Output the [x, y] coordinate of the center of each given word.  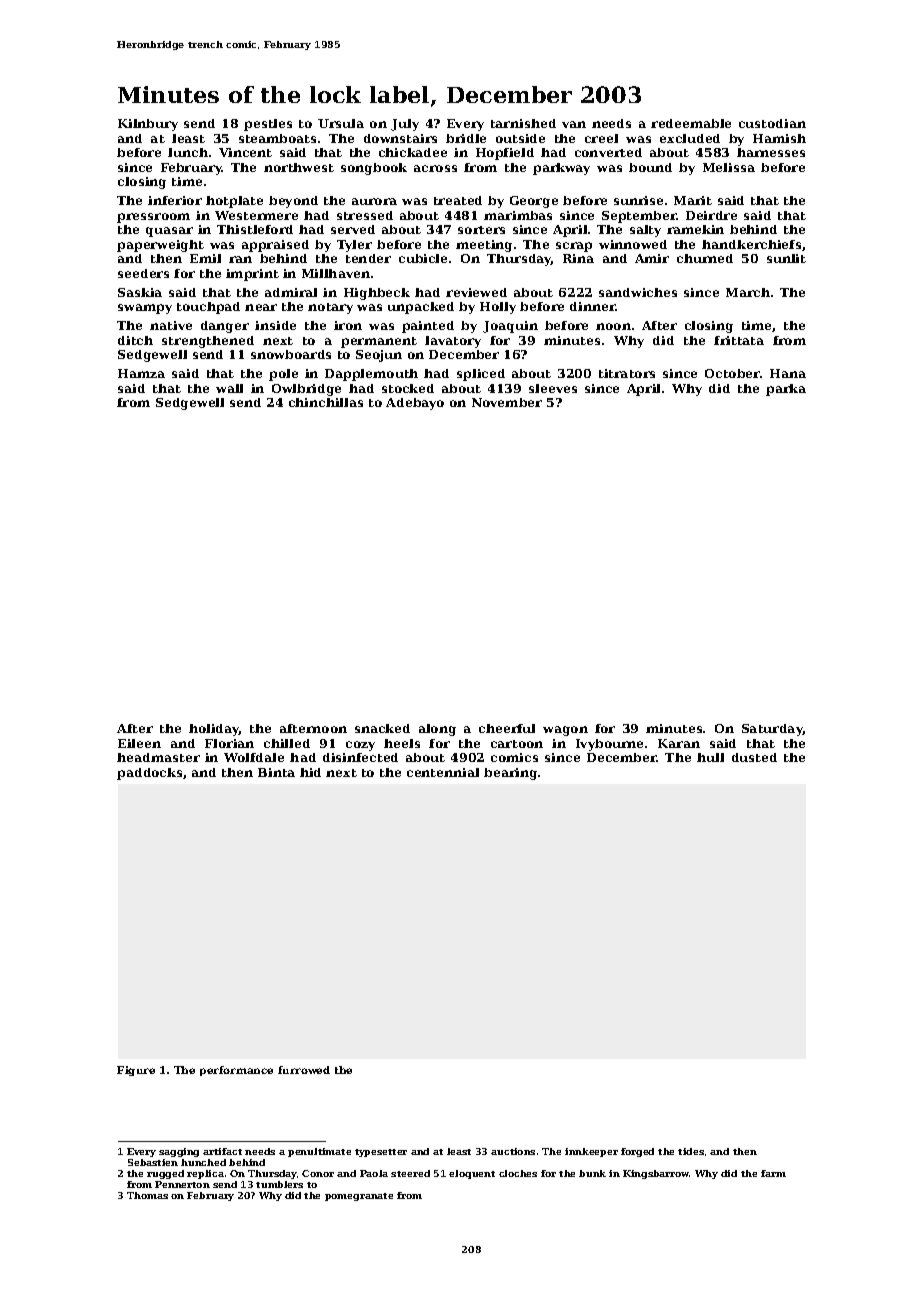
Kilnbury [148, 125]
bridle [466, 138]
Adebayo [415, 404]
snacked [382, 728]
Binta [276, 772]
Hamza [141, 373]
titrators [627, 373]
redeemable [691, 123]
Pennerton [182, 1184]
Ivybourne [609, 745]
